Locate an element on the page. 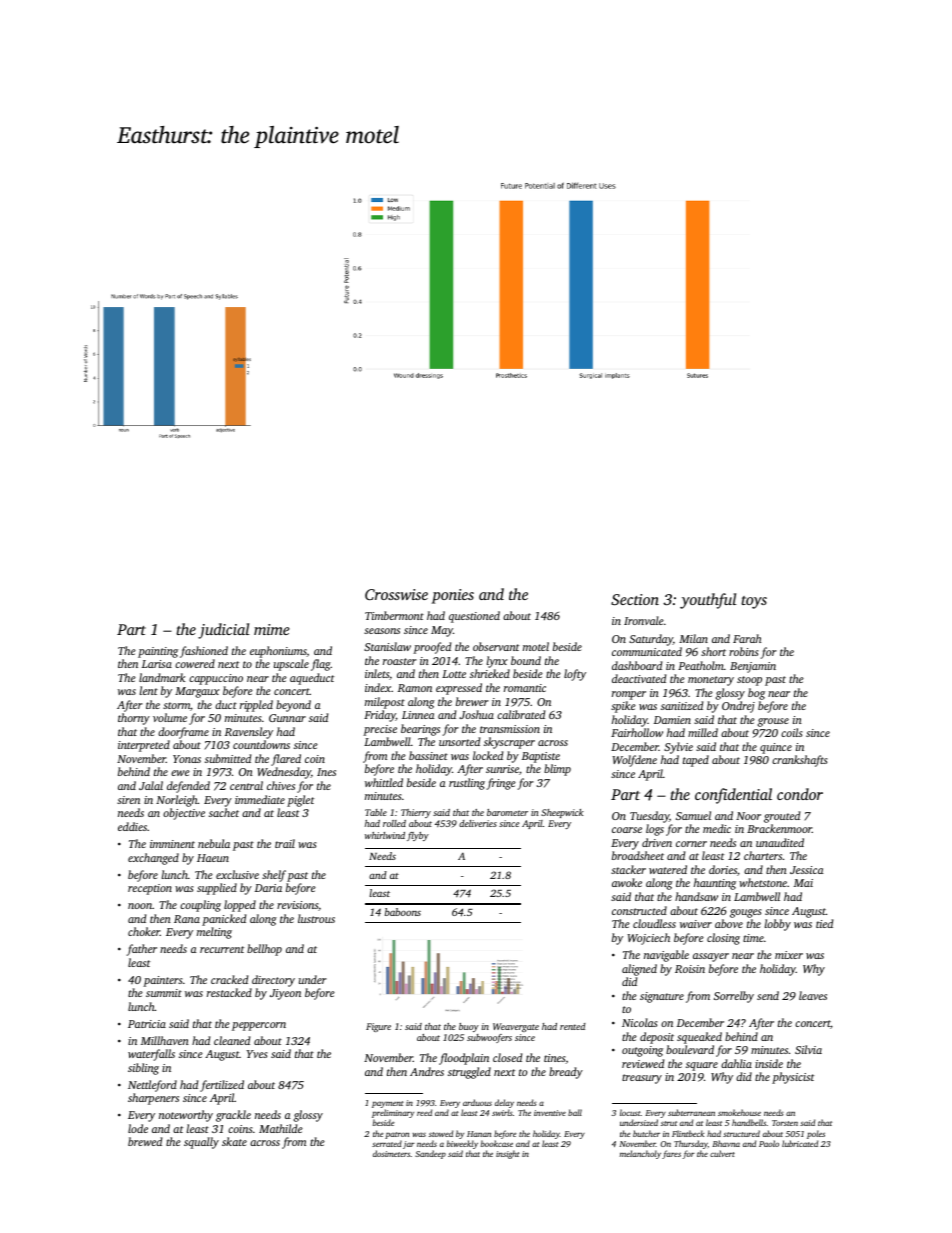 This page has width=952, height=1233. squally is located at coordinates (201, 1143).
